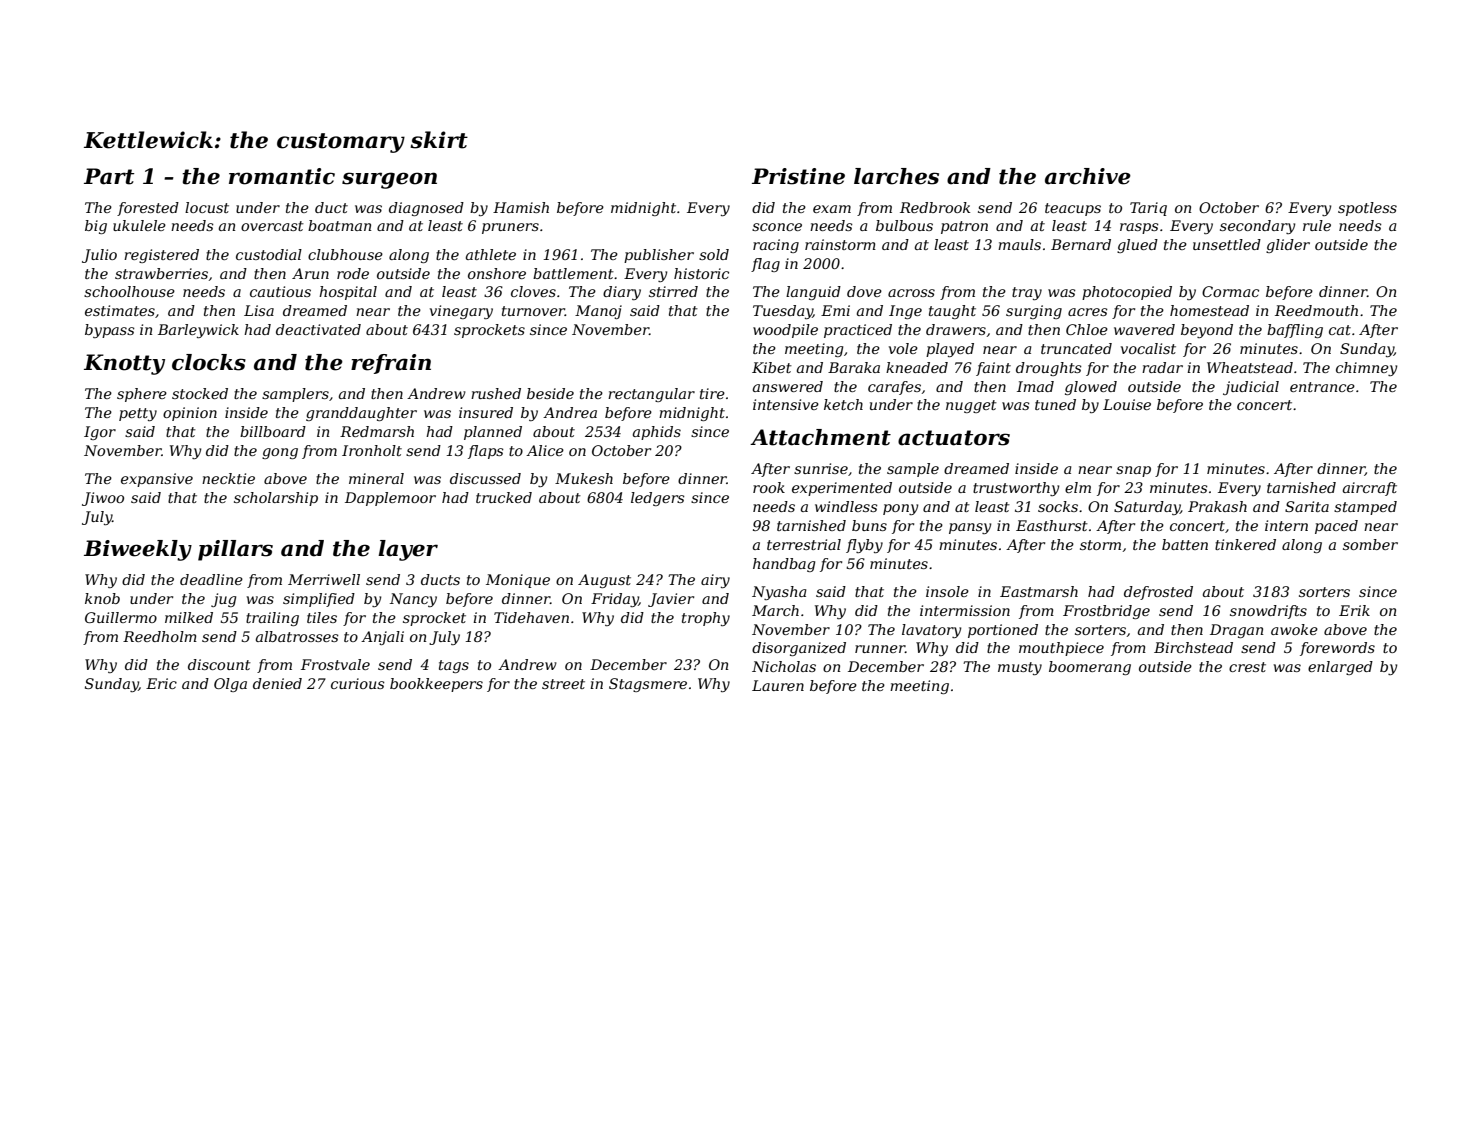 This screenshot has height=1145, width=1482. Describe the element at coordinates (798, 176) in the screenshot. I see `Pristine` at that location.
